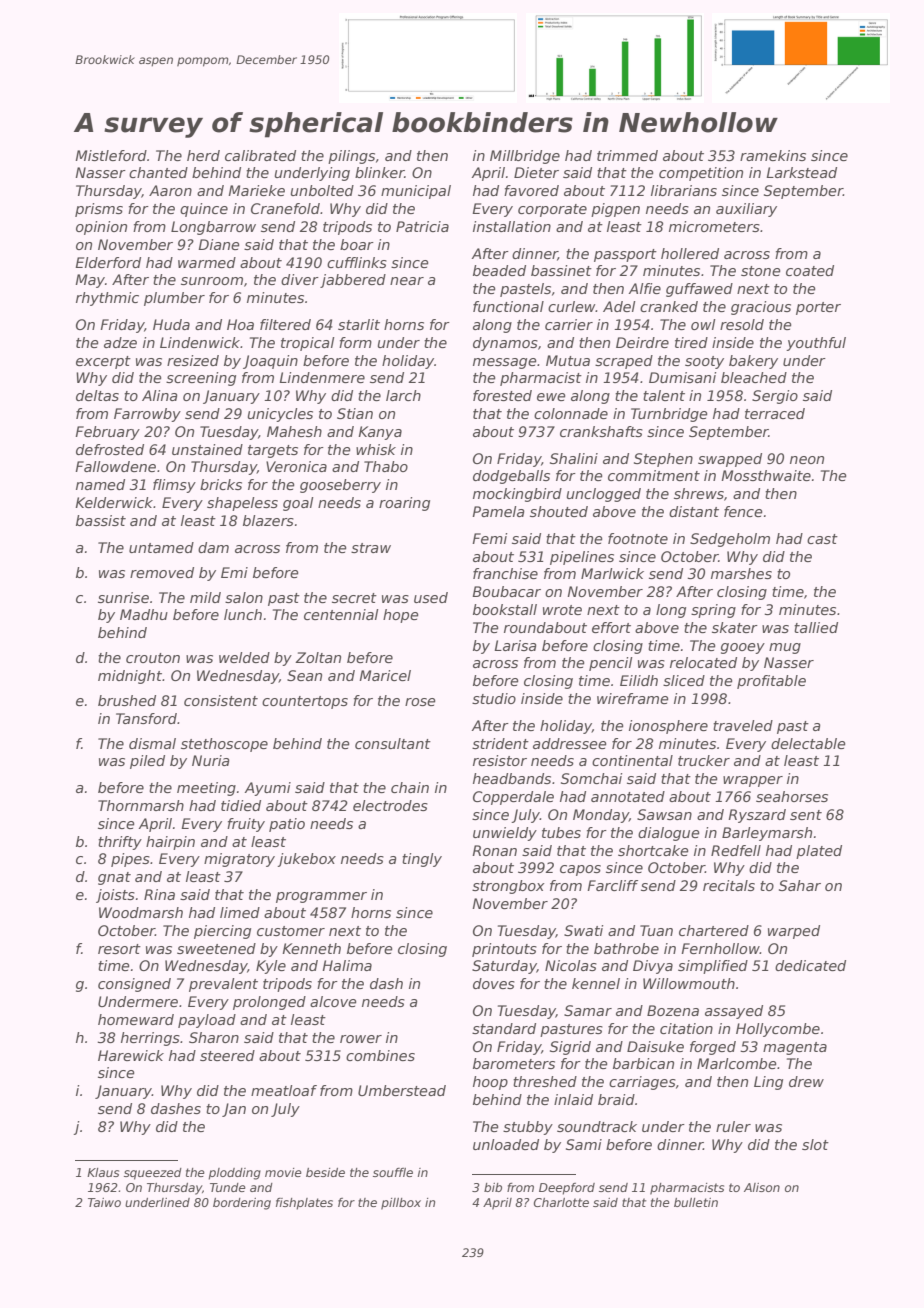  What do you see at coordinates (359, 324) in the page?
I see `starlit` at bounding box center [359, 324].
